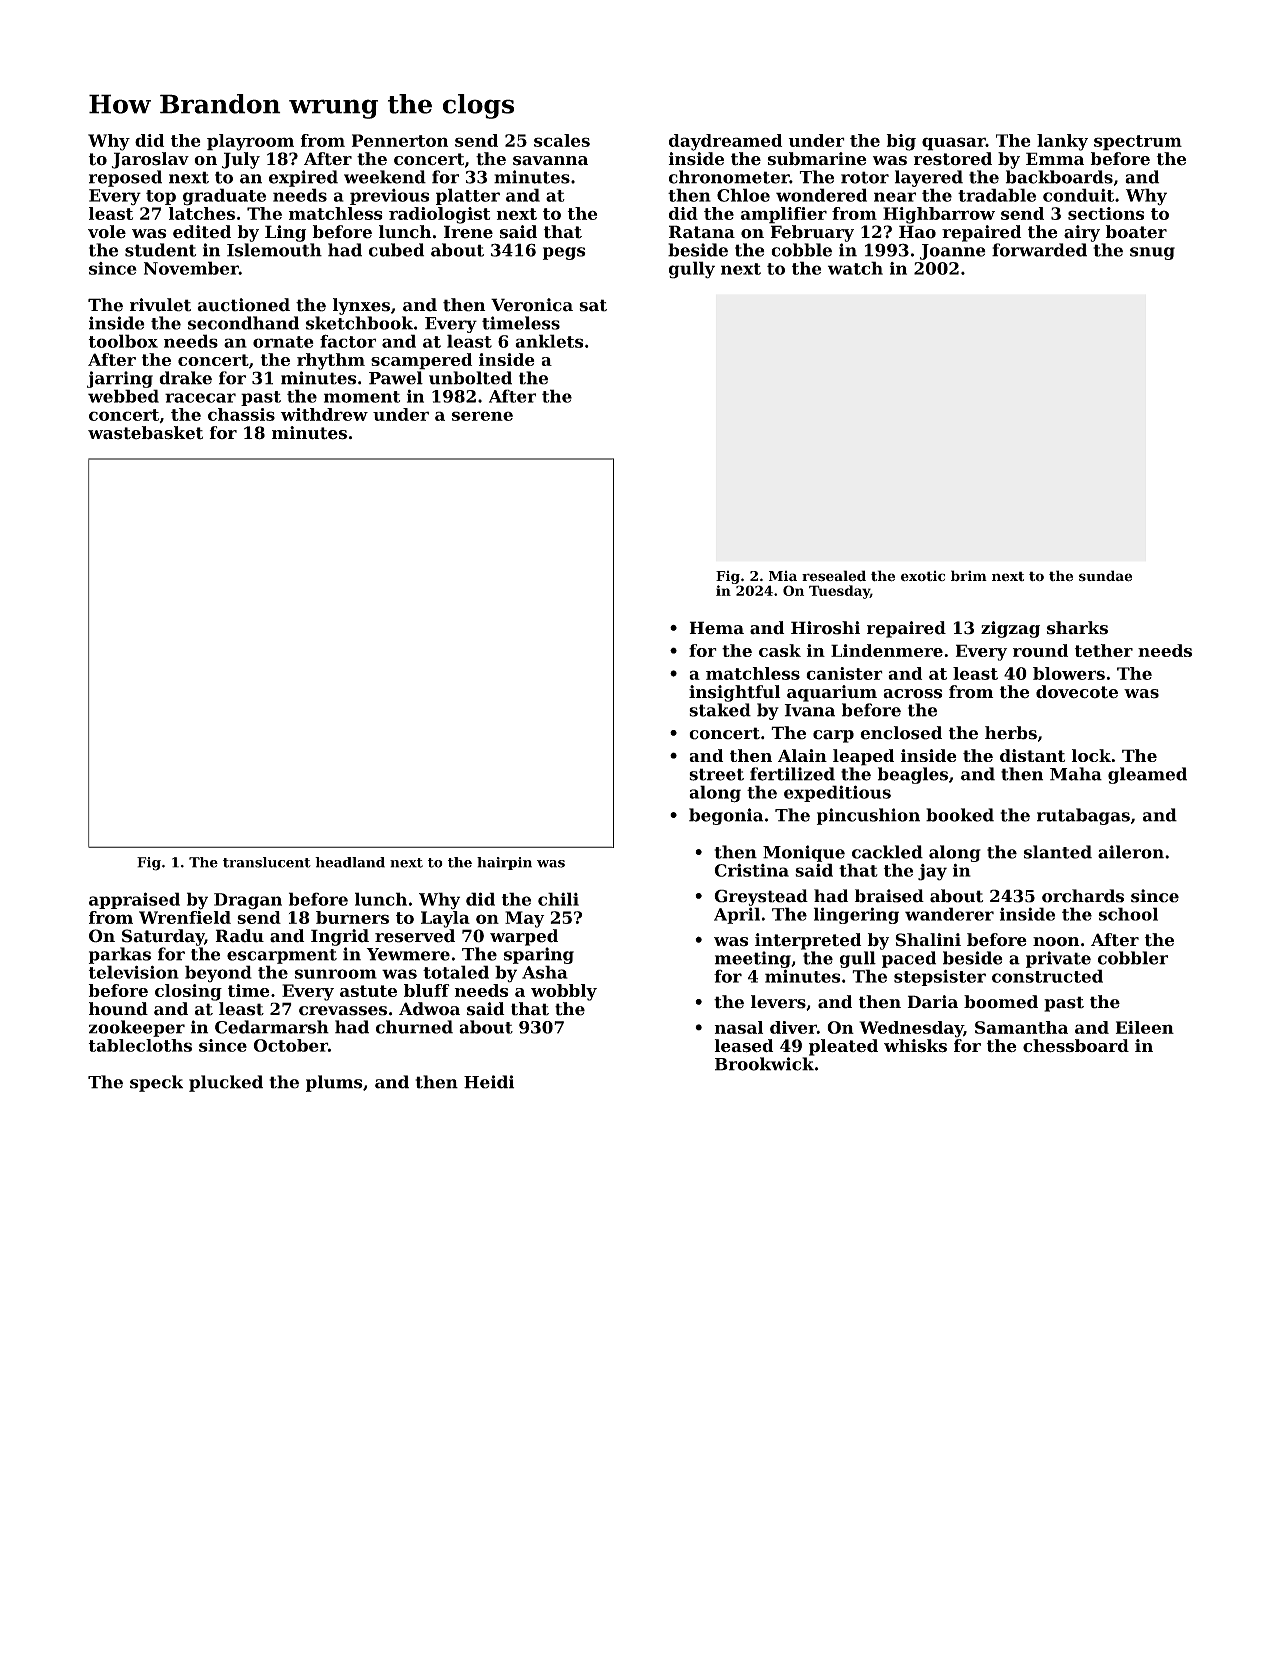 This screenshot has width=1282, height=1659. What do you see at coordinates (564, 992) in the screenshot?
I see `wobbly` at bounding box center [564, 992].
